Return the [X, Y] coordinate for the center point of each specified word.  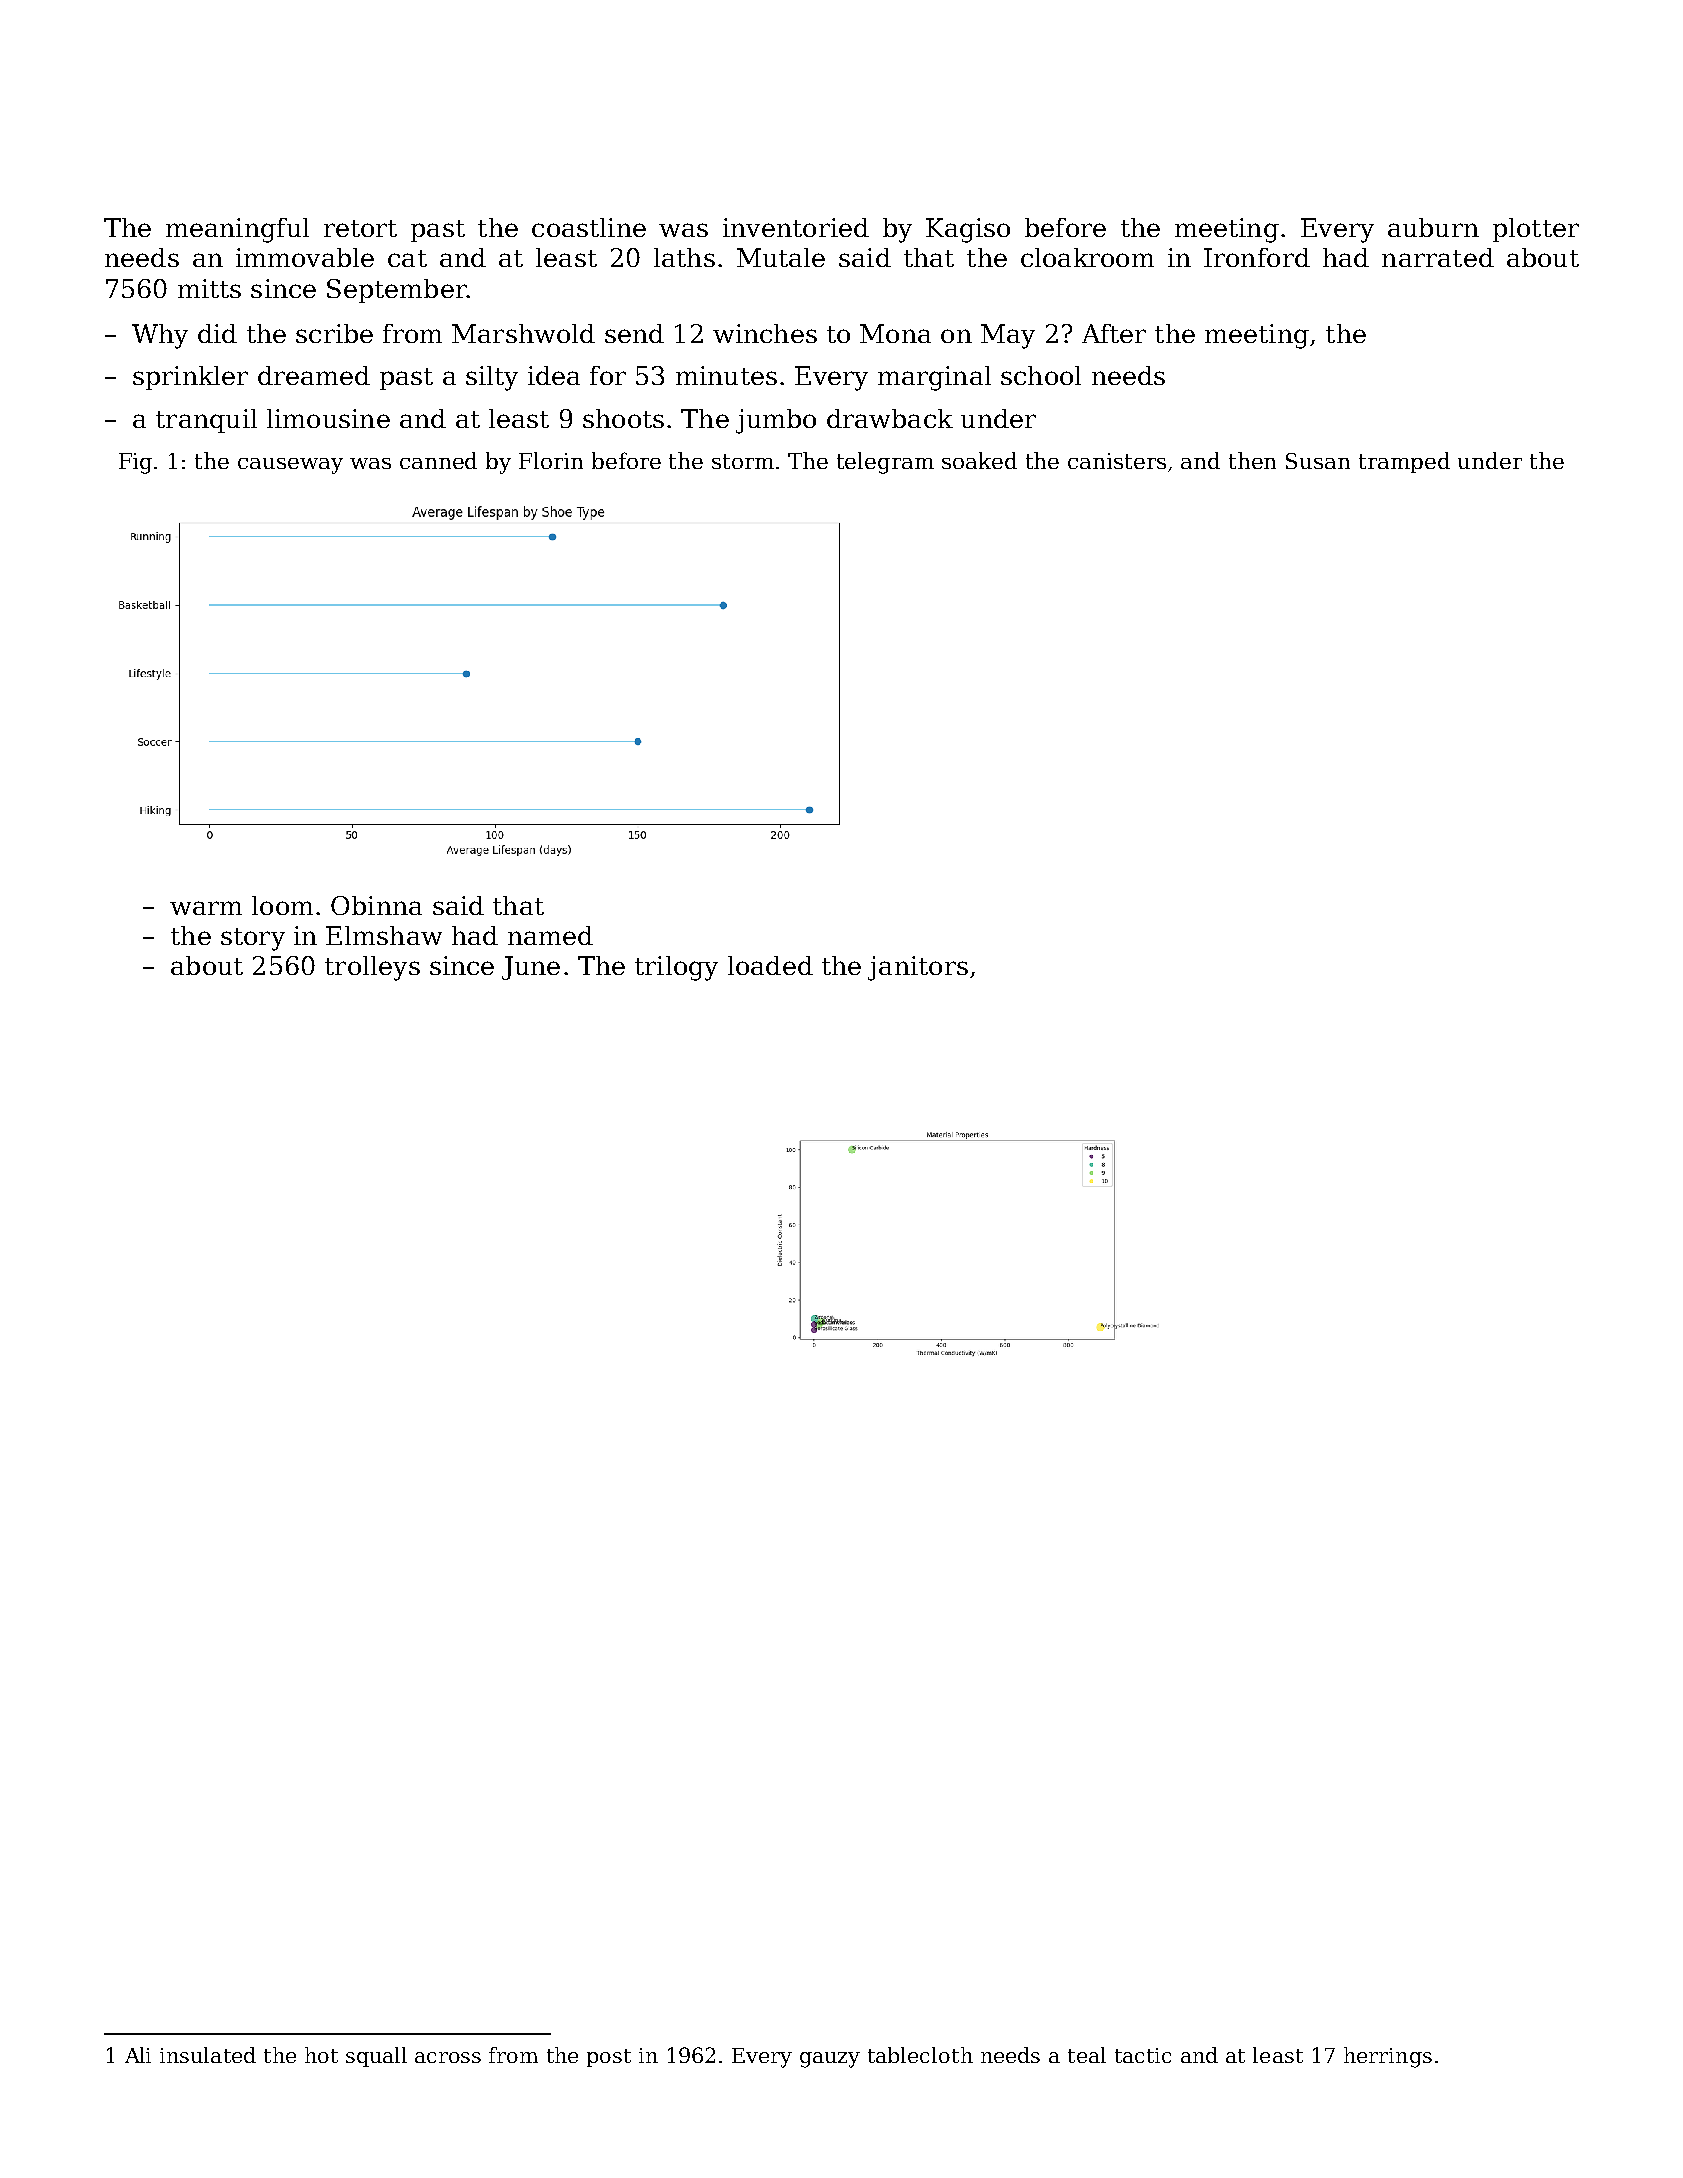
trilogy [676, 968]
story [253, 939]
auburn [1433, 227]
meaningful [237, 230]
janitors [918, 968]
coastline [589, 227]
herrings [1388, 2057]
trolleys [372, 968]
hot [321, 2055]
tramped [1404, 462]
